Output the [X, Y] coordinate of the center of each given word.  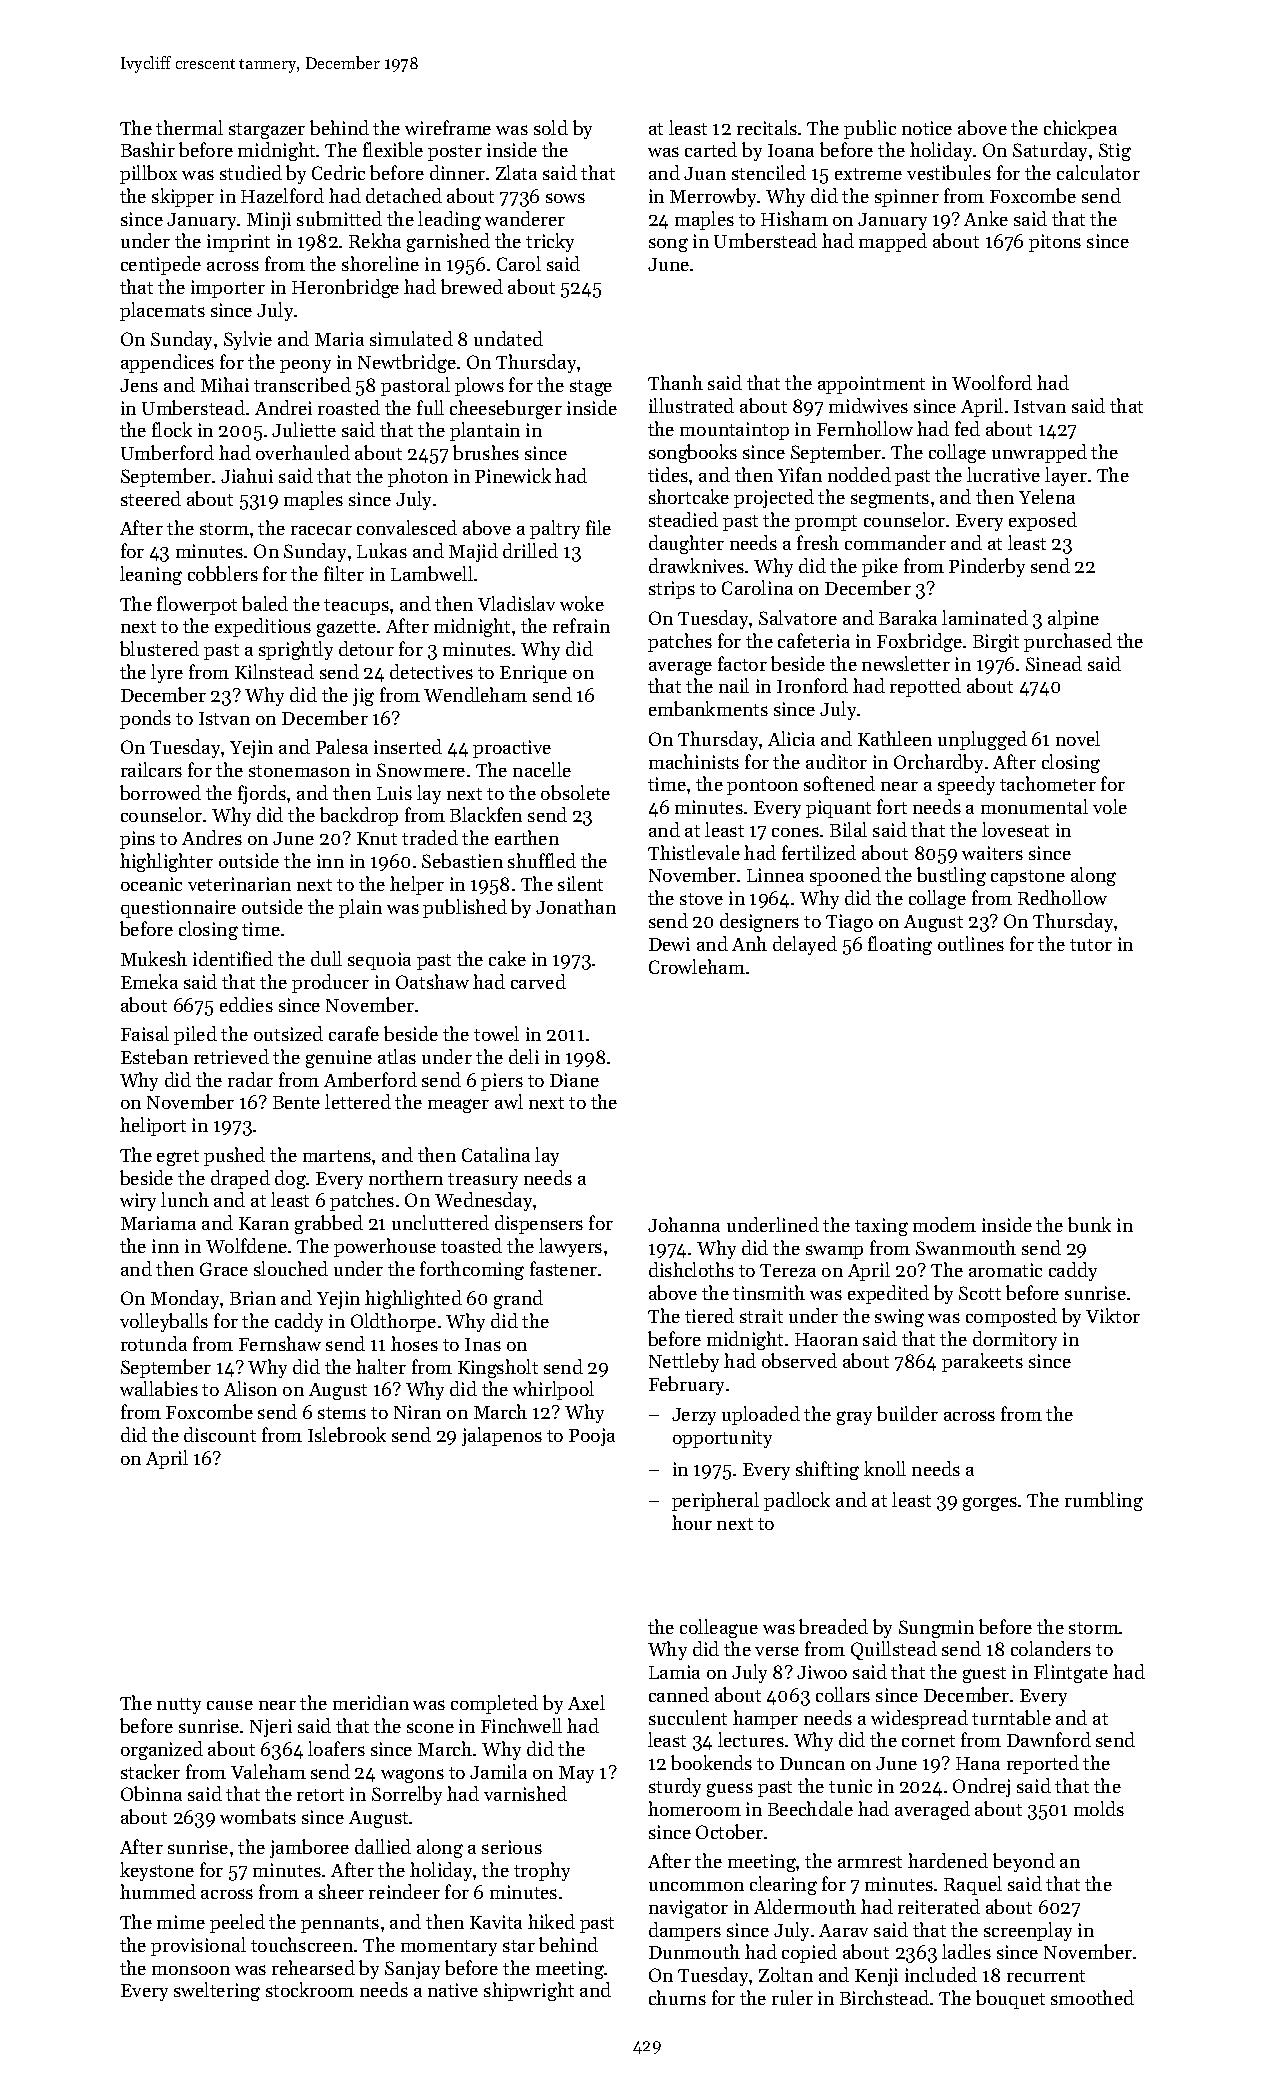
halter [381, 1366]
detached [404, 195]
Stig [1115, 152]
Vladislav [516, 603]
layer [1066, 476]
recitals [767, 127]
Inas [483, 1344]
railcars [151, 769]
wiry [138, 1202]
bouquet [1010, 1999]
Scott [980, 1293]
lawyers [570, 1247]
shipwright [529, 1991]
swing [899, 1318]
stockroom [310, 1989]
